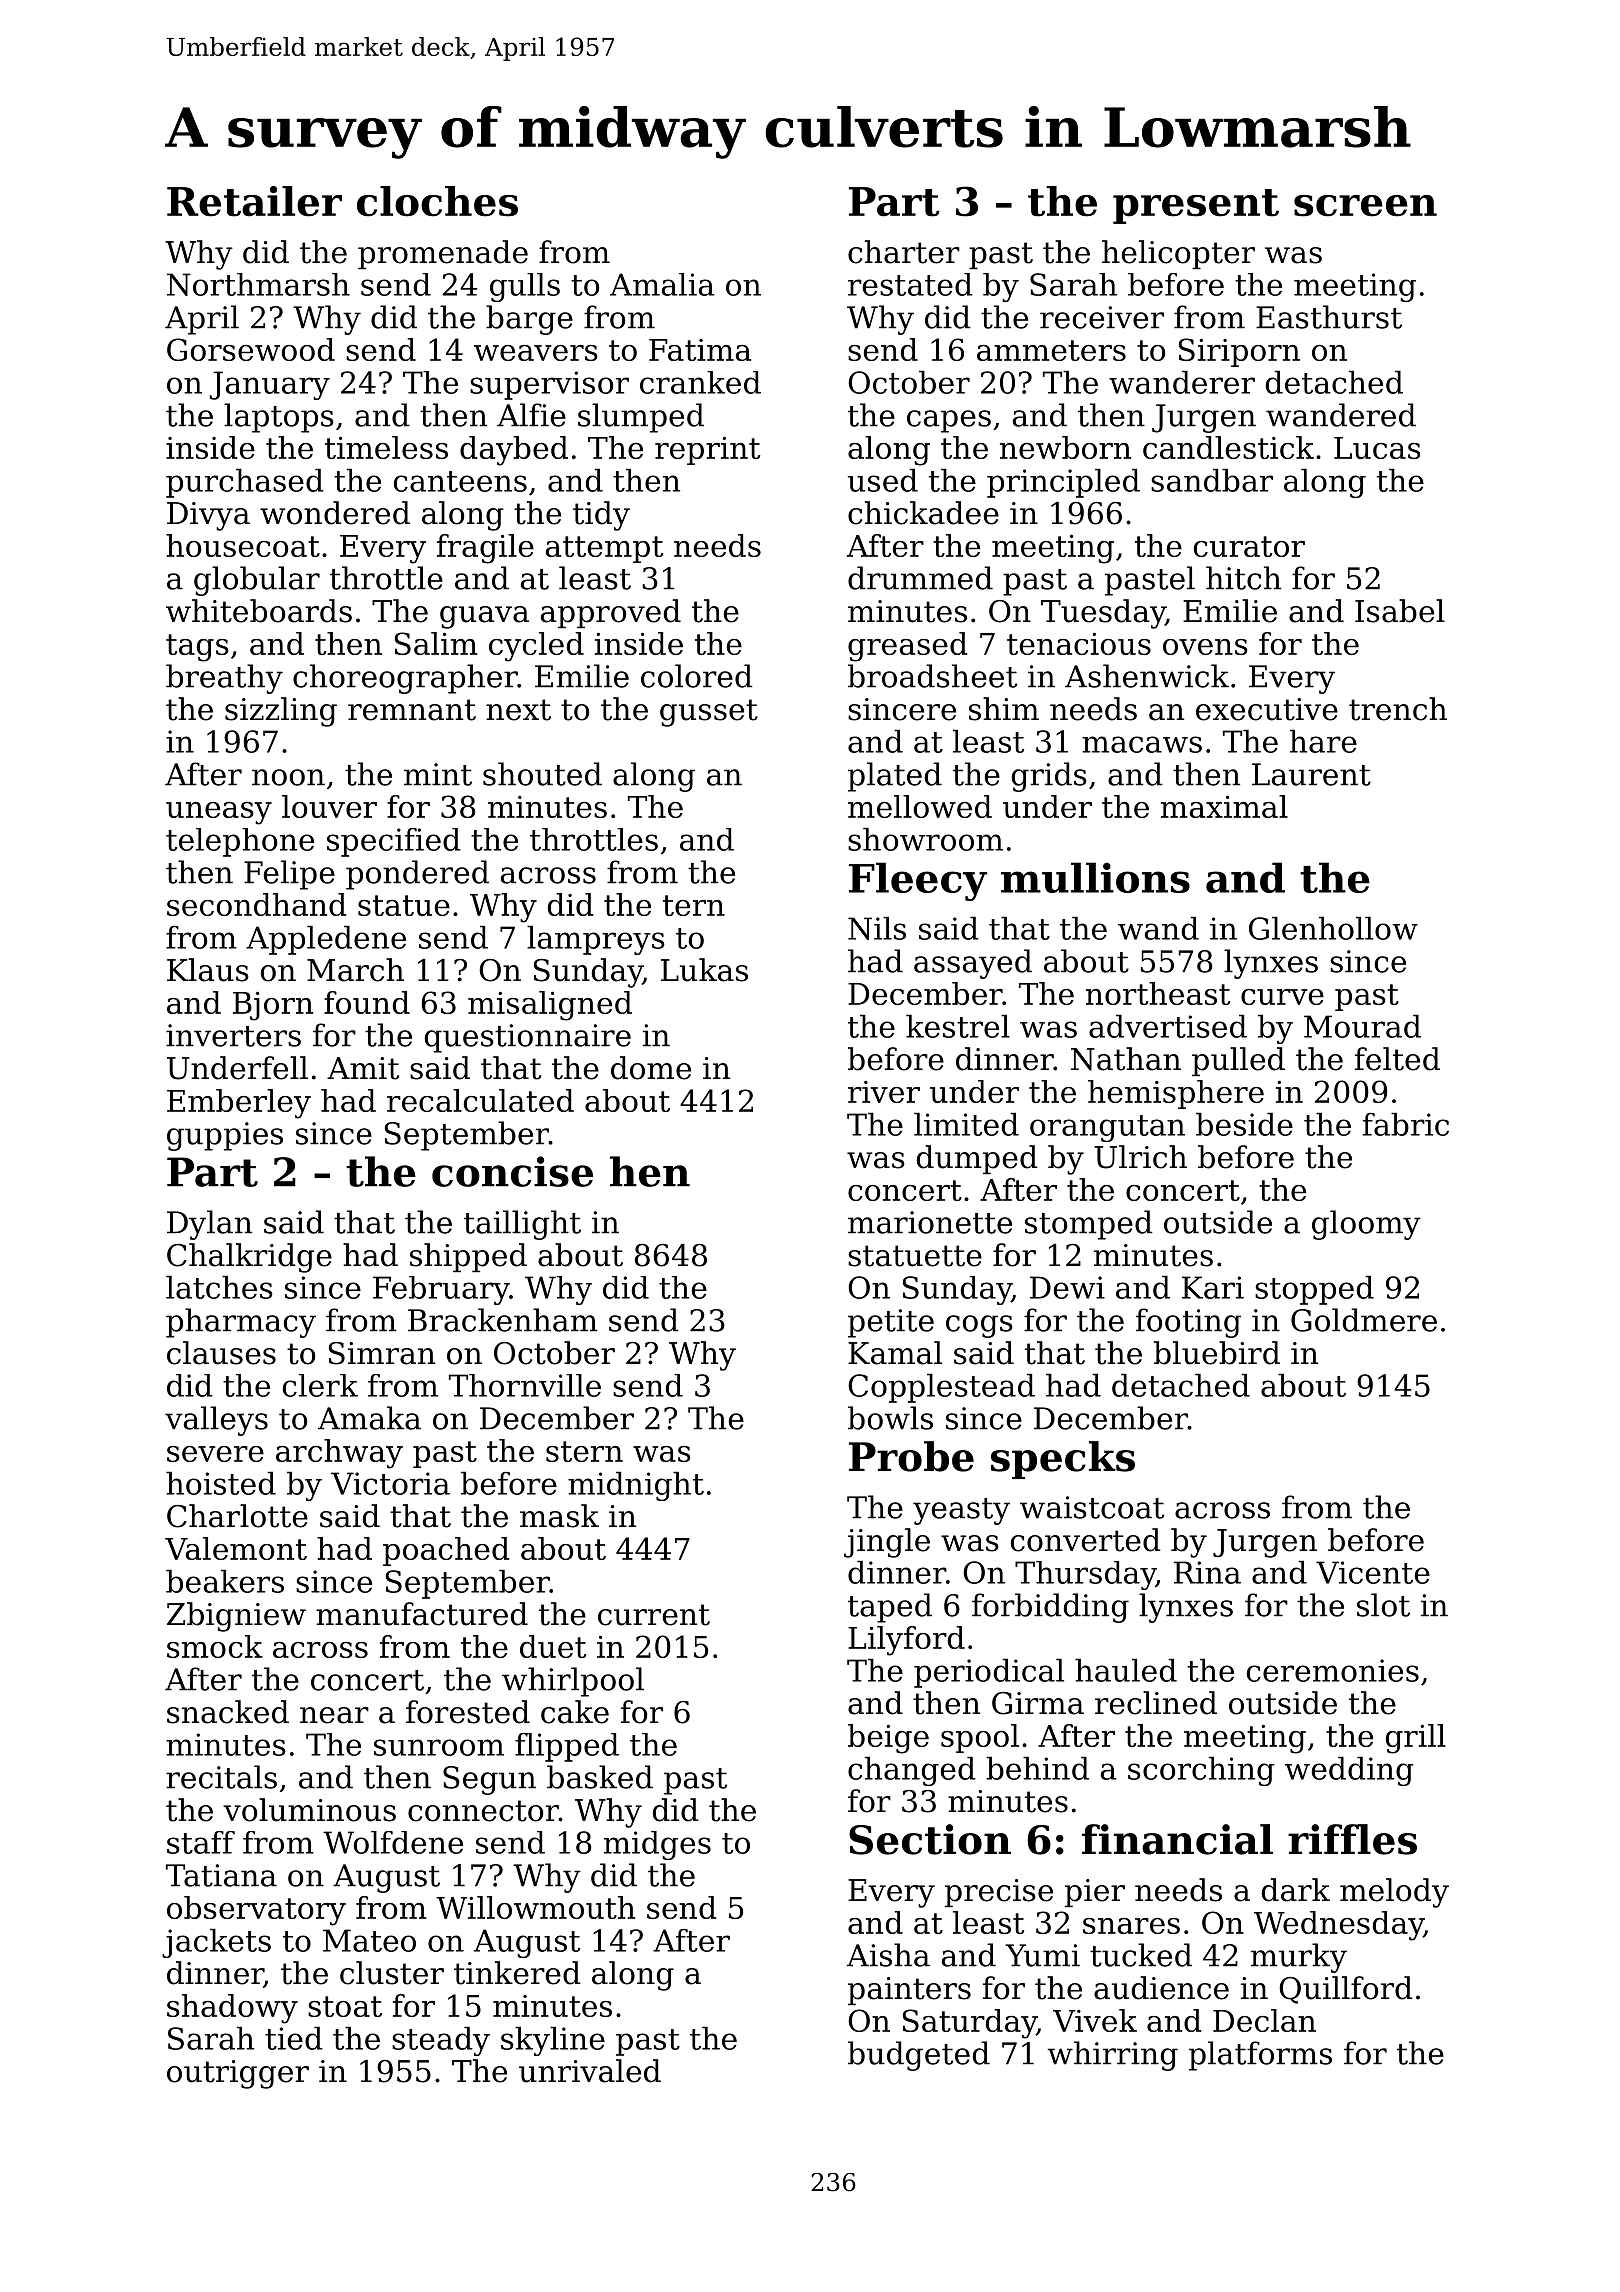 This screenshot has height=2292, width=1620. I want to click on scorching, so click(1201, 1771).
